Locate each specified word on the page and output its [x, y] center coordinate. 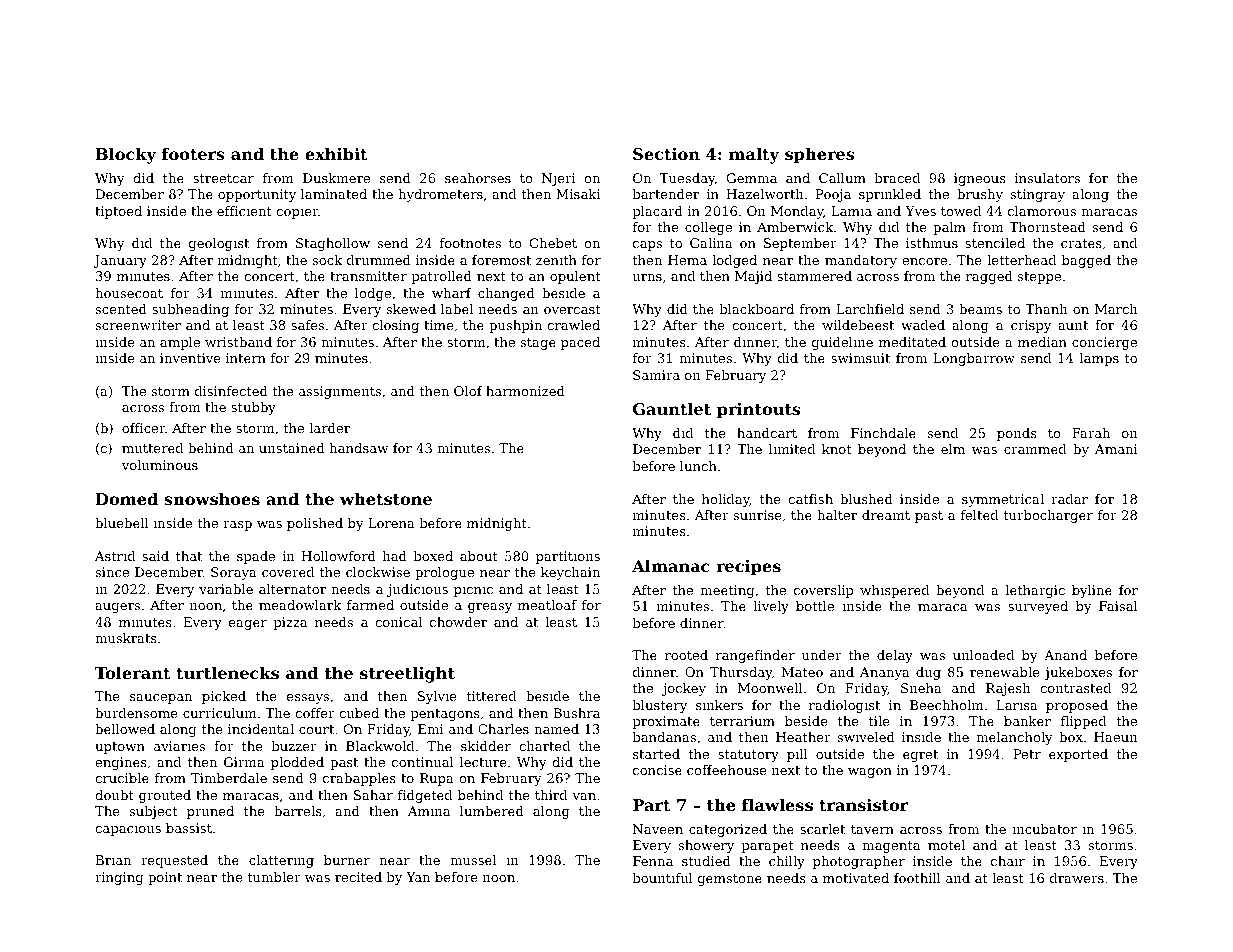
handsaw [359, 448]
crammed [1035, 449]
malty [754, 155]
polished [315, 524]
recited [358, 877]
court [316, 729]
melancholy [1014, 738]
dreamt [886, 515]
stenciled [995, 243]
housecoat [129, 293]
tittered [491, 696]
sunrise [758, 515]
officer [143, 428]
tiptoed [118, 212]
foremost [501, 260]
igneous [980, 179]
